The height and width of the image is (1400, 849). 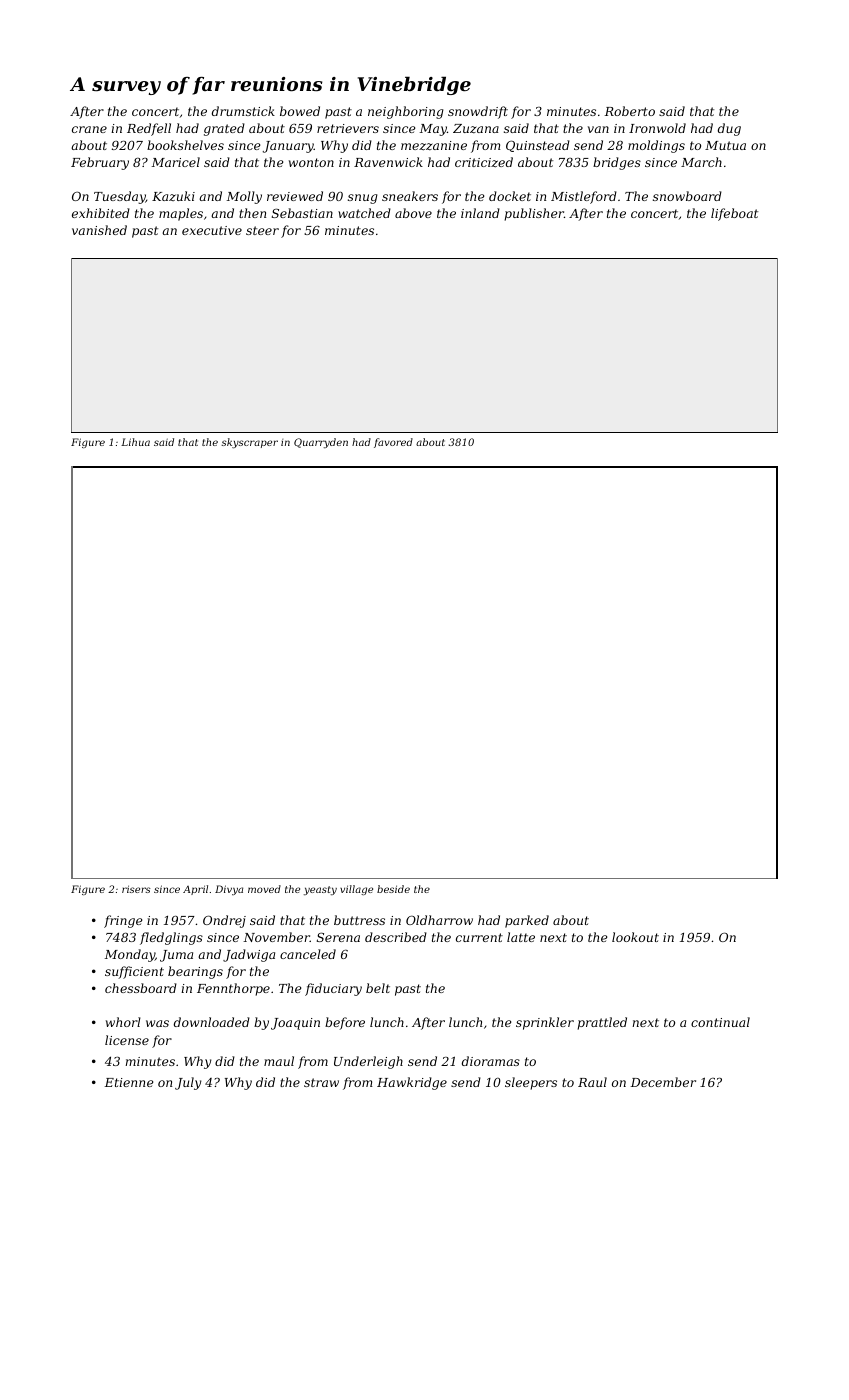 What do you see at coordinates (135, 442) in the image?
I see `Lihua` at bounding box center [135, 442].
